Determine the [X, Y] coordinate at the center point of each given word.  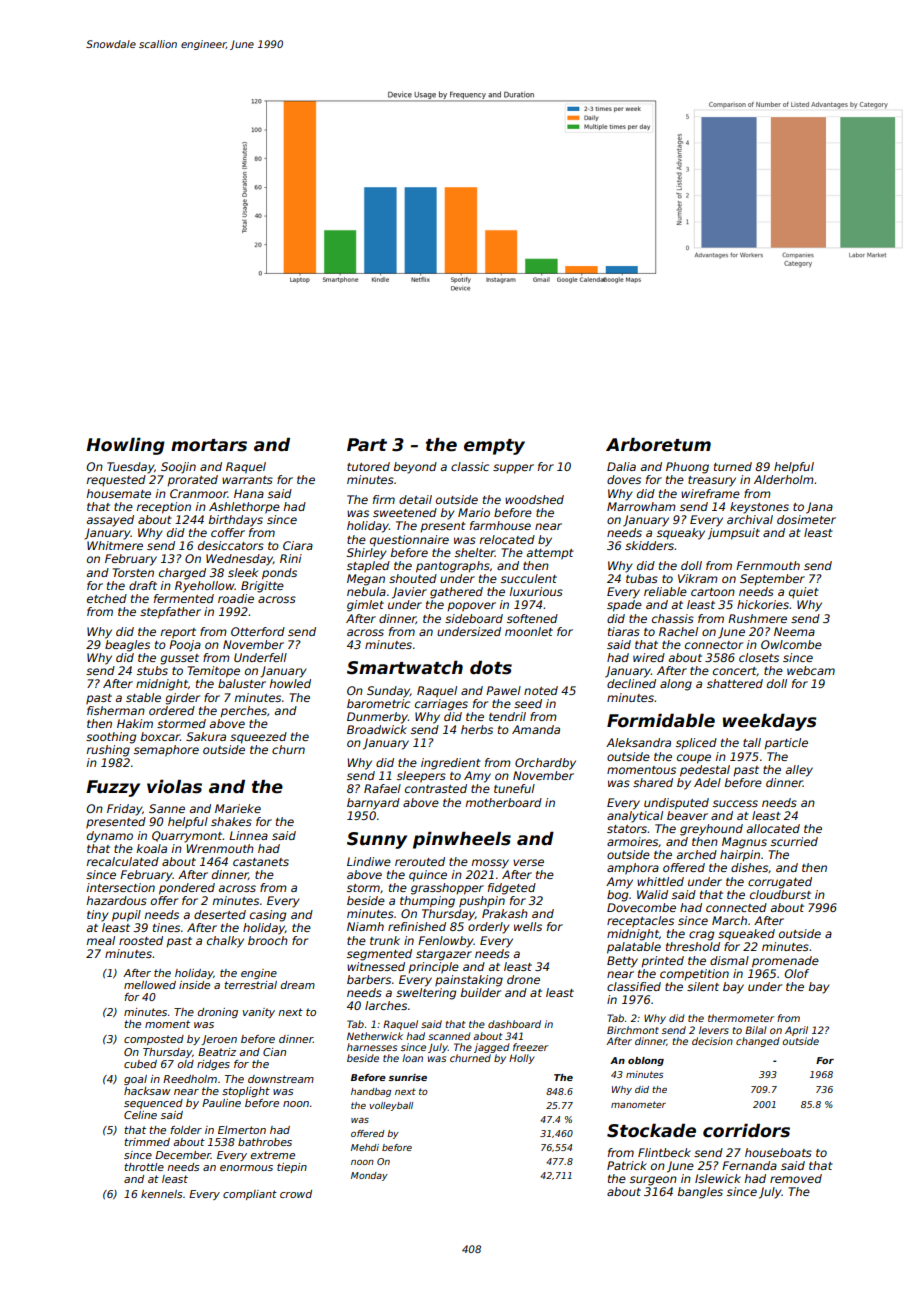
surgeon [653, 1181]
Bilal [756, 1030]
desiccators [231, 545]
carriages [441, 705]
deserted [220, 914]
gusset [179, 659]
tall [752, 742]
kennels [161, 1194]
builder [481, 992]
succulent [529, 578]
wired [649, 657]
